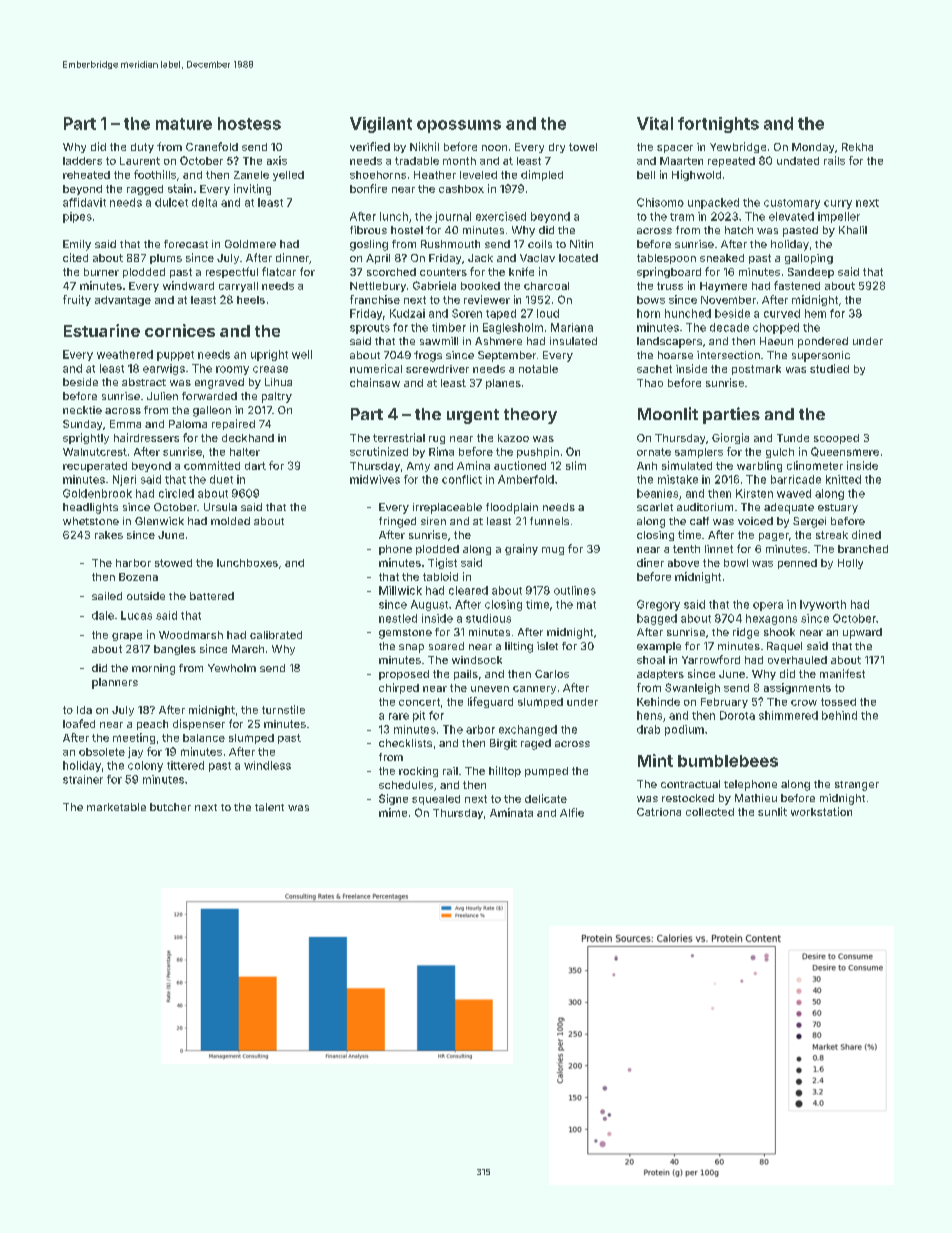 This page has width=952, height=1233. I want to click on loafed, so click(79, 723).
